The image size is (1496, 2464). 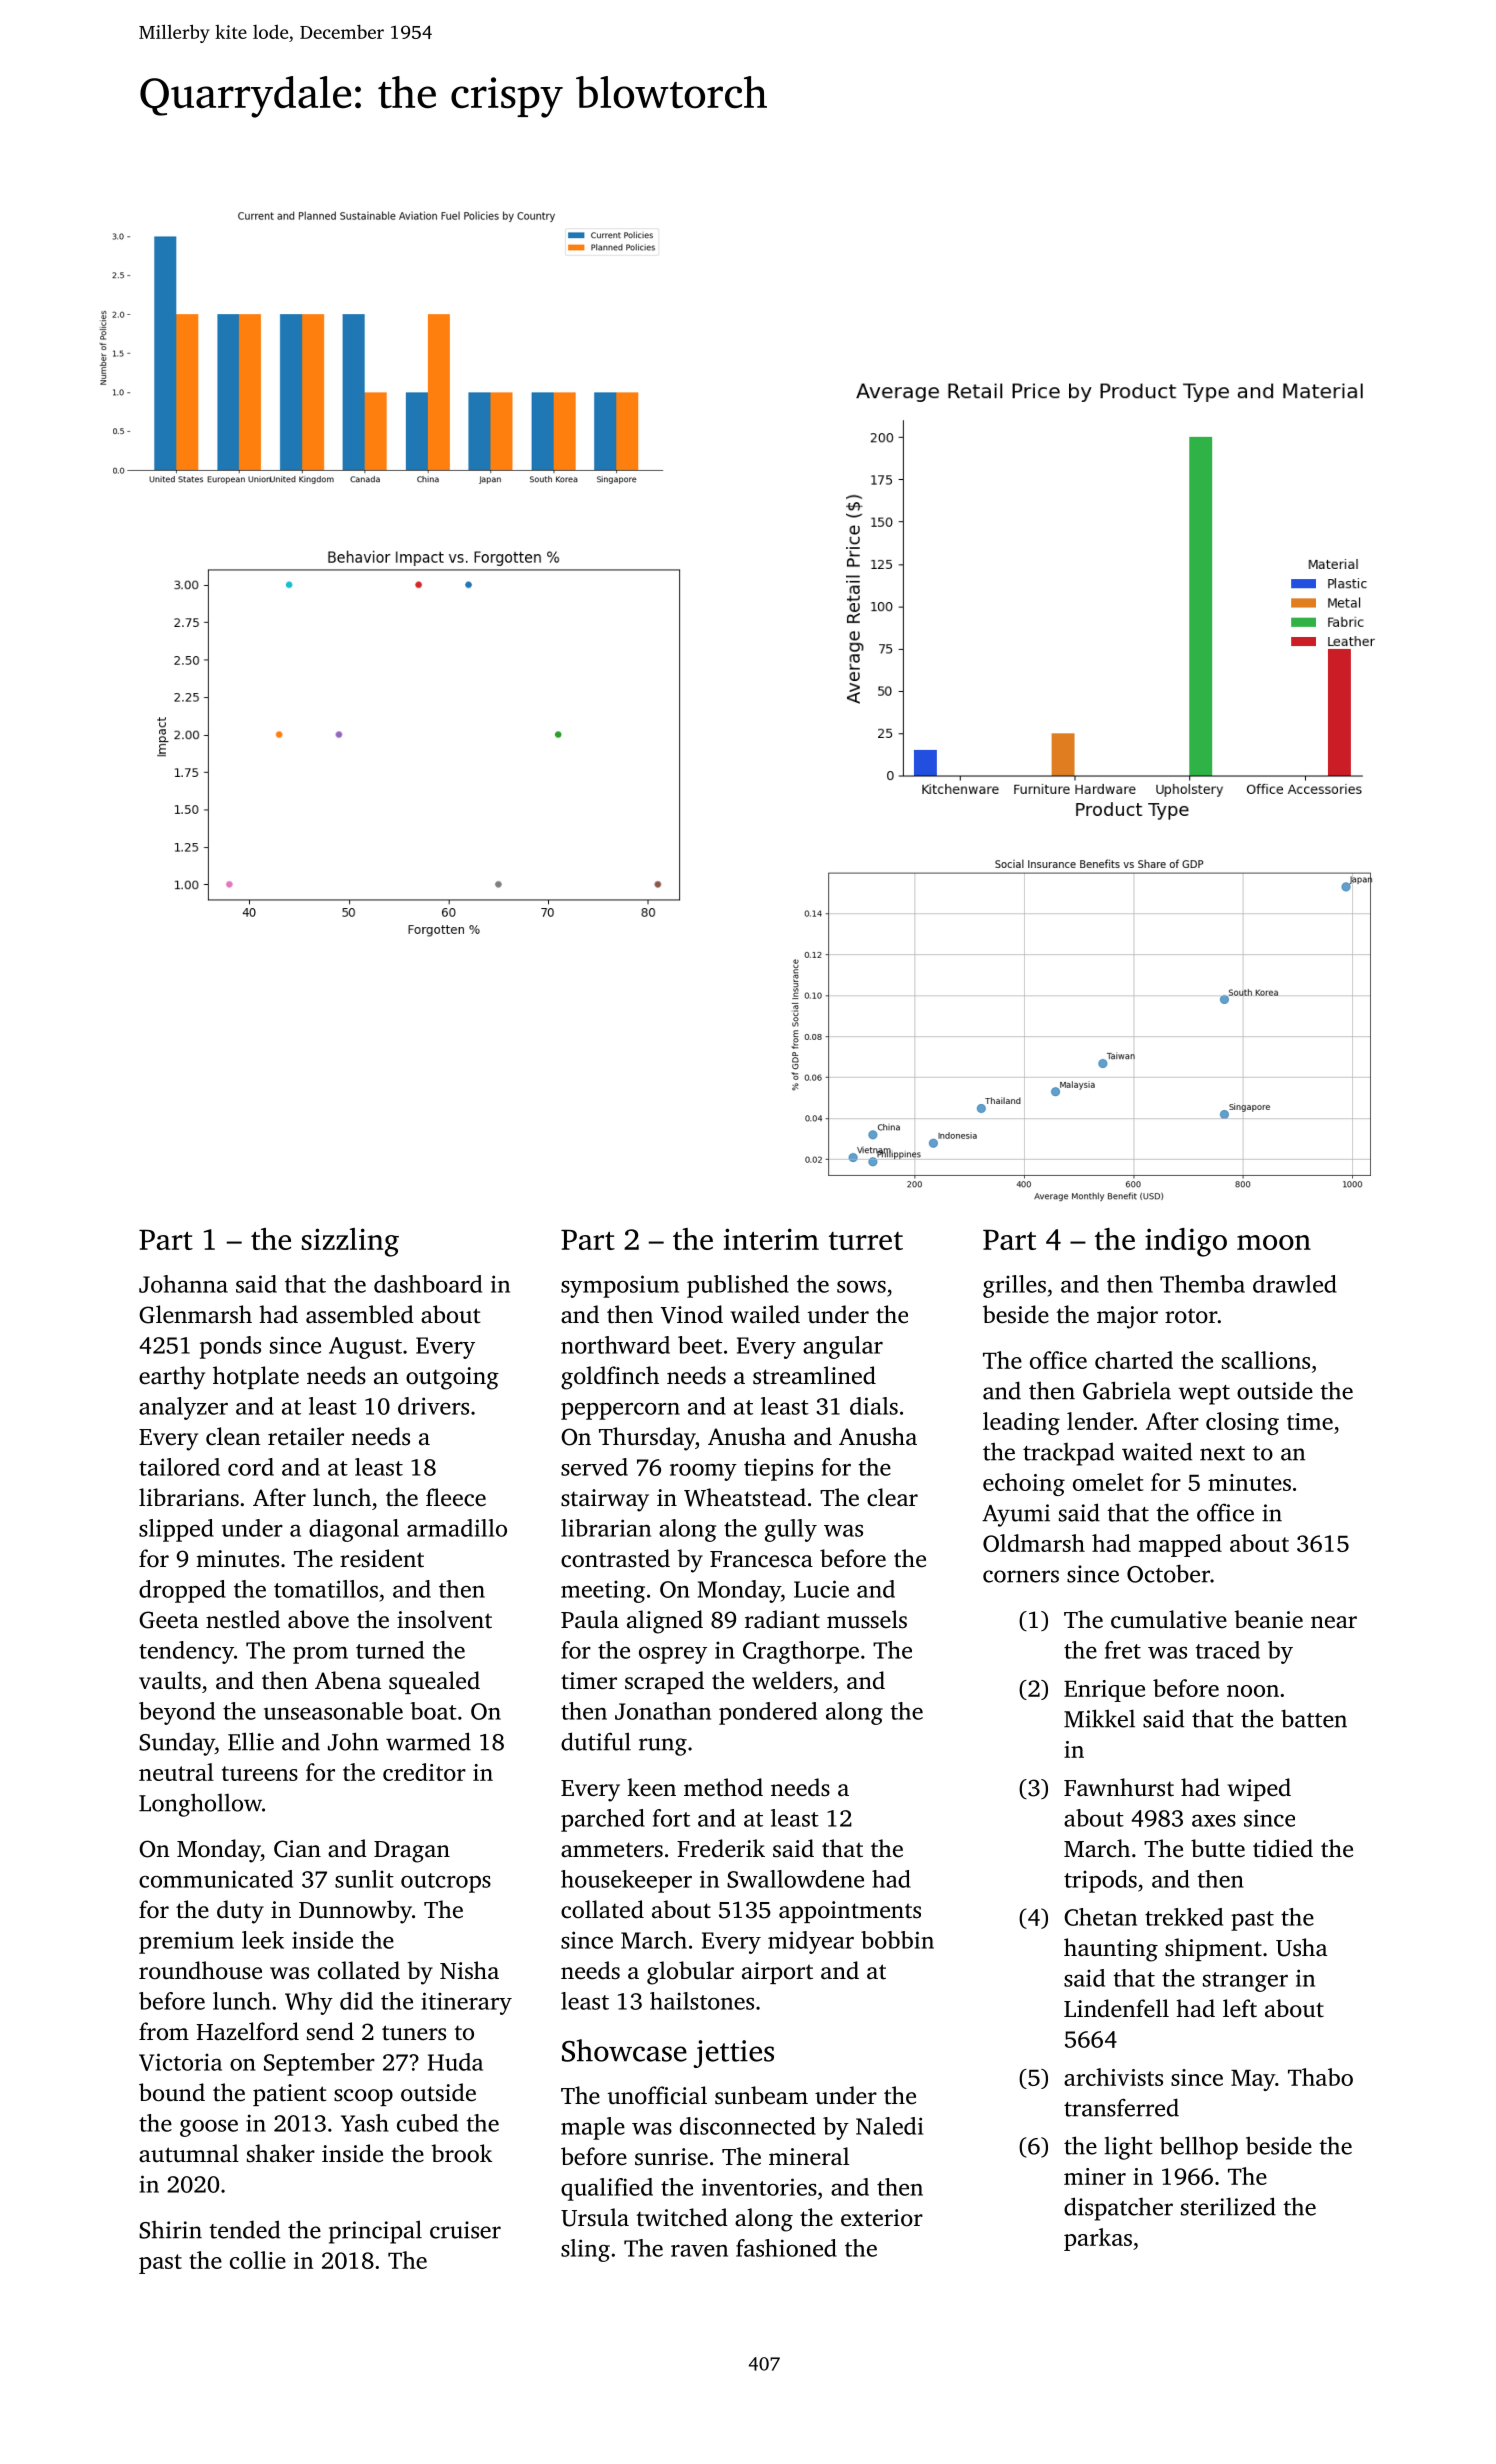 I want to click on scallions, so click(x=1266, y=1360).
